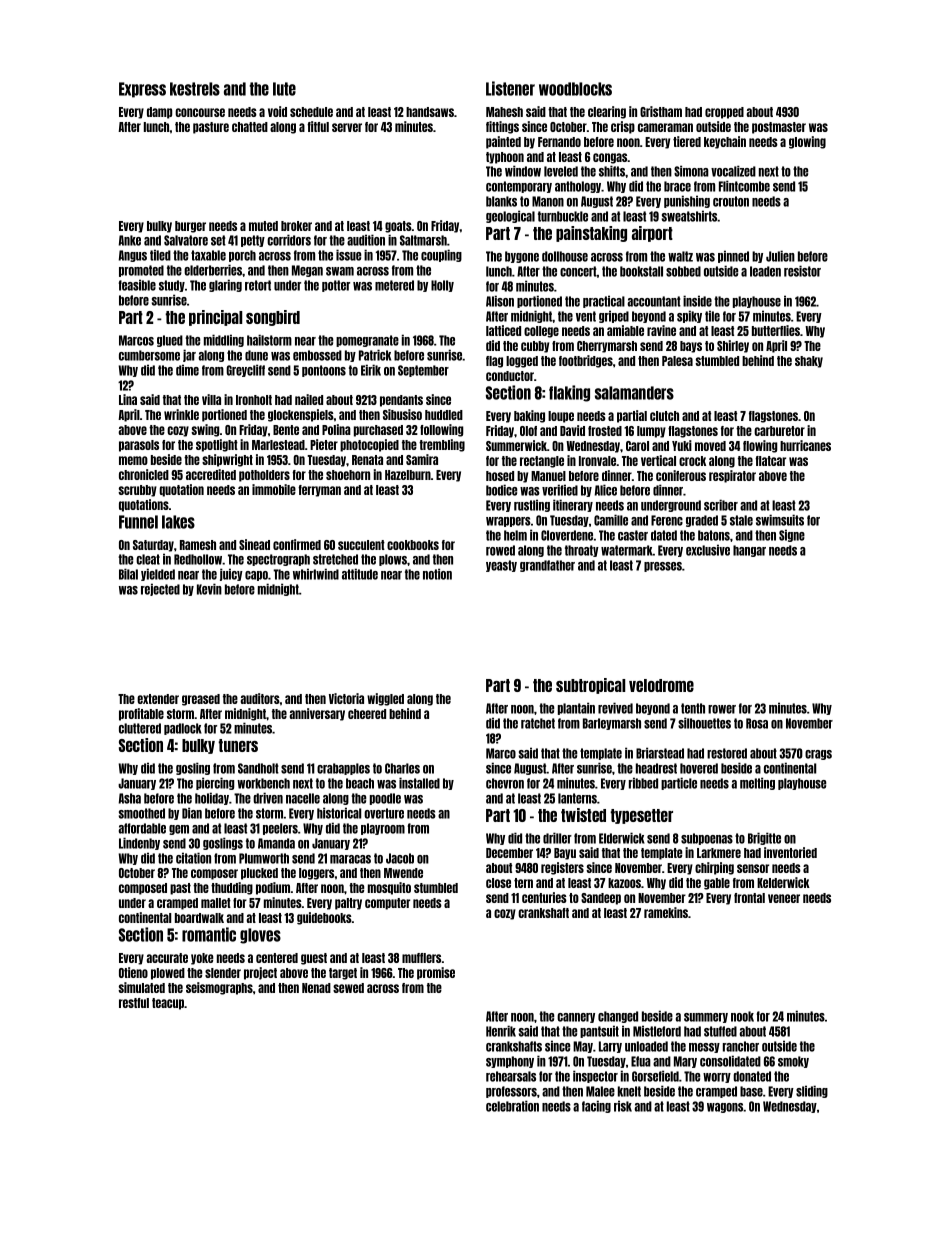 The height and width of the screenshot is (1233, 952). What do you see at coordinates (561, 417) in the screenshot?
I see `loupe` at bounding box center [561, 417].
